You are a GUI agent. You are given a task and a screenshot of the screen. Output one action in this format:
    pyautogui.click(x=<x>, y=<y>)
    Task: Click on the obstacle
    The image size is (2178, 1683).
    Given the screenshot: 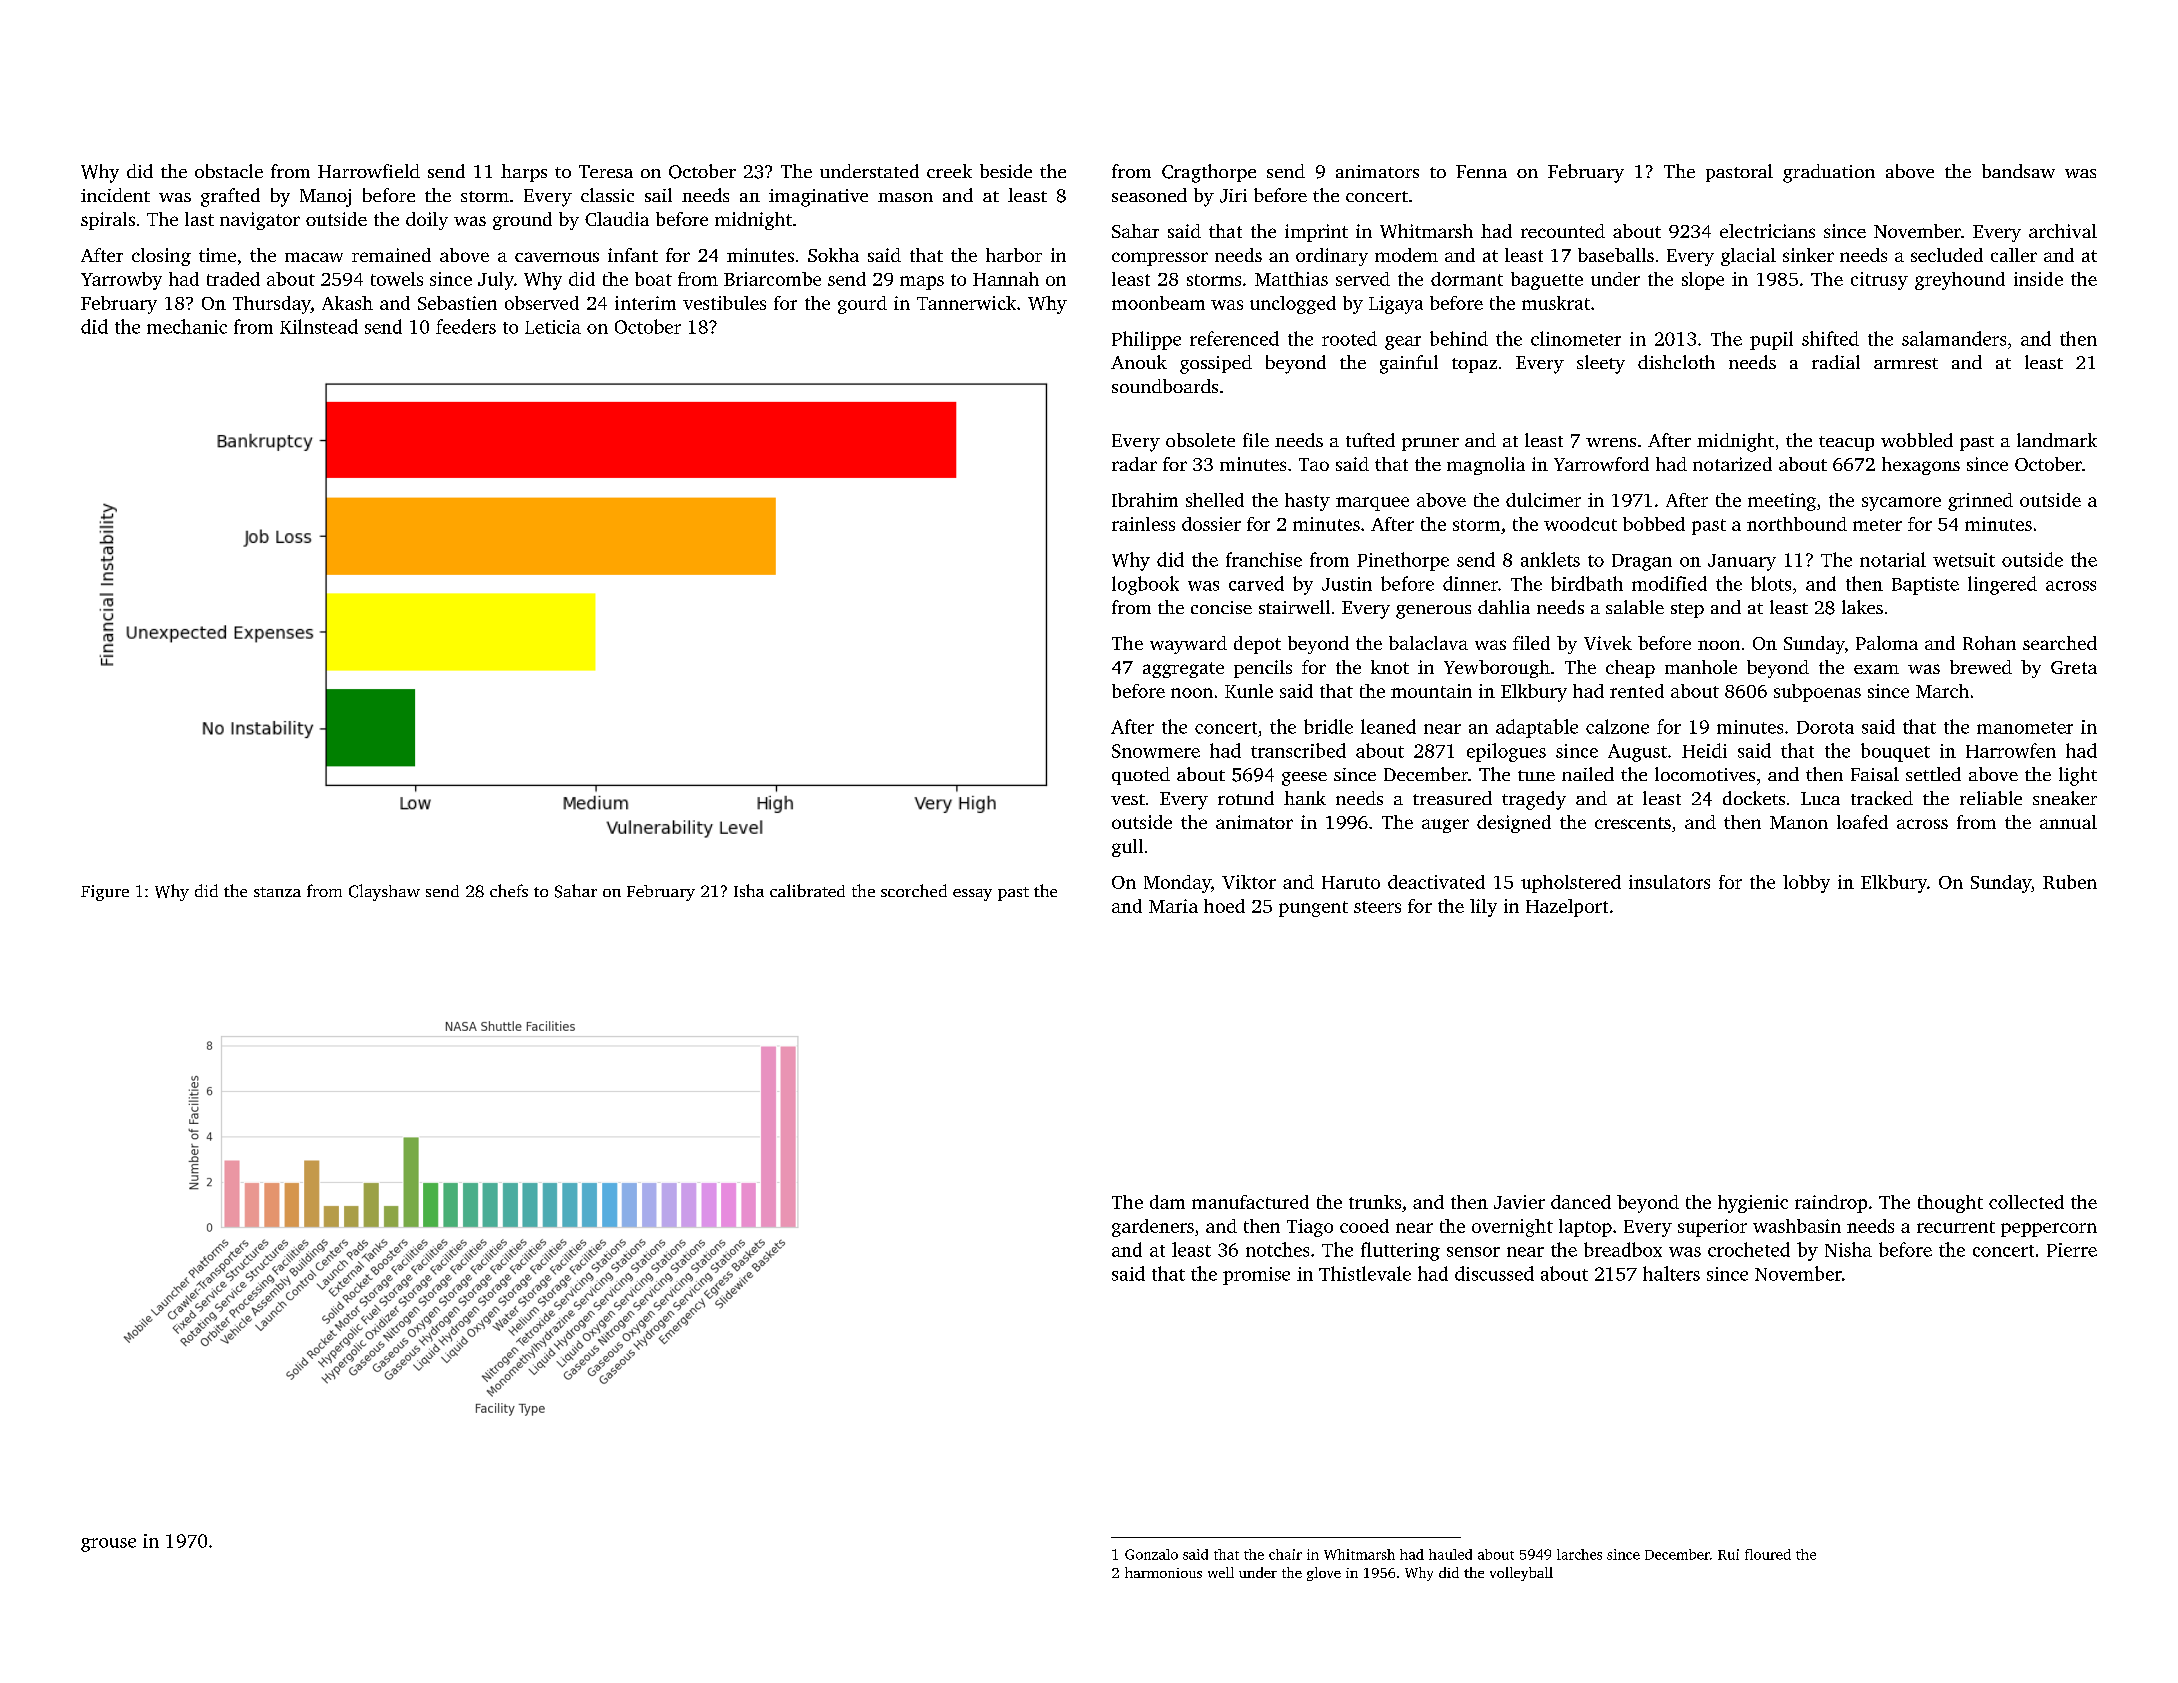 What is the action you would take?
    pyautogui.click(x=229, y=171)
